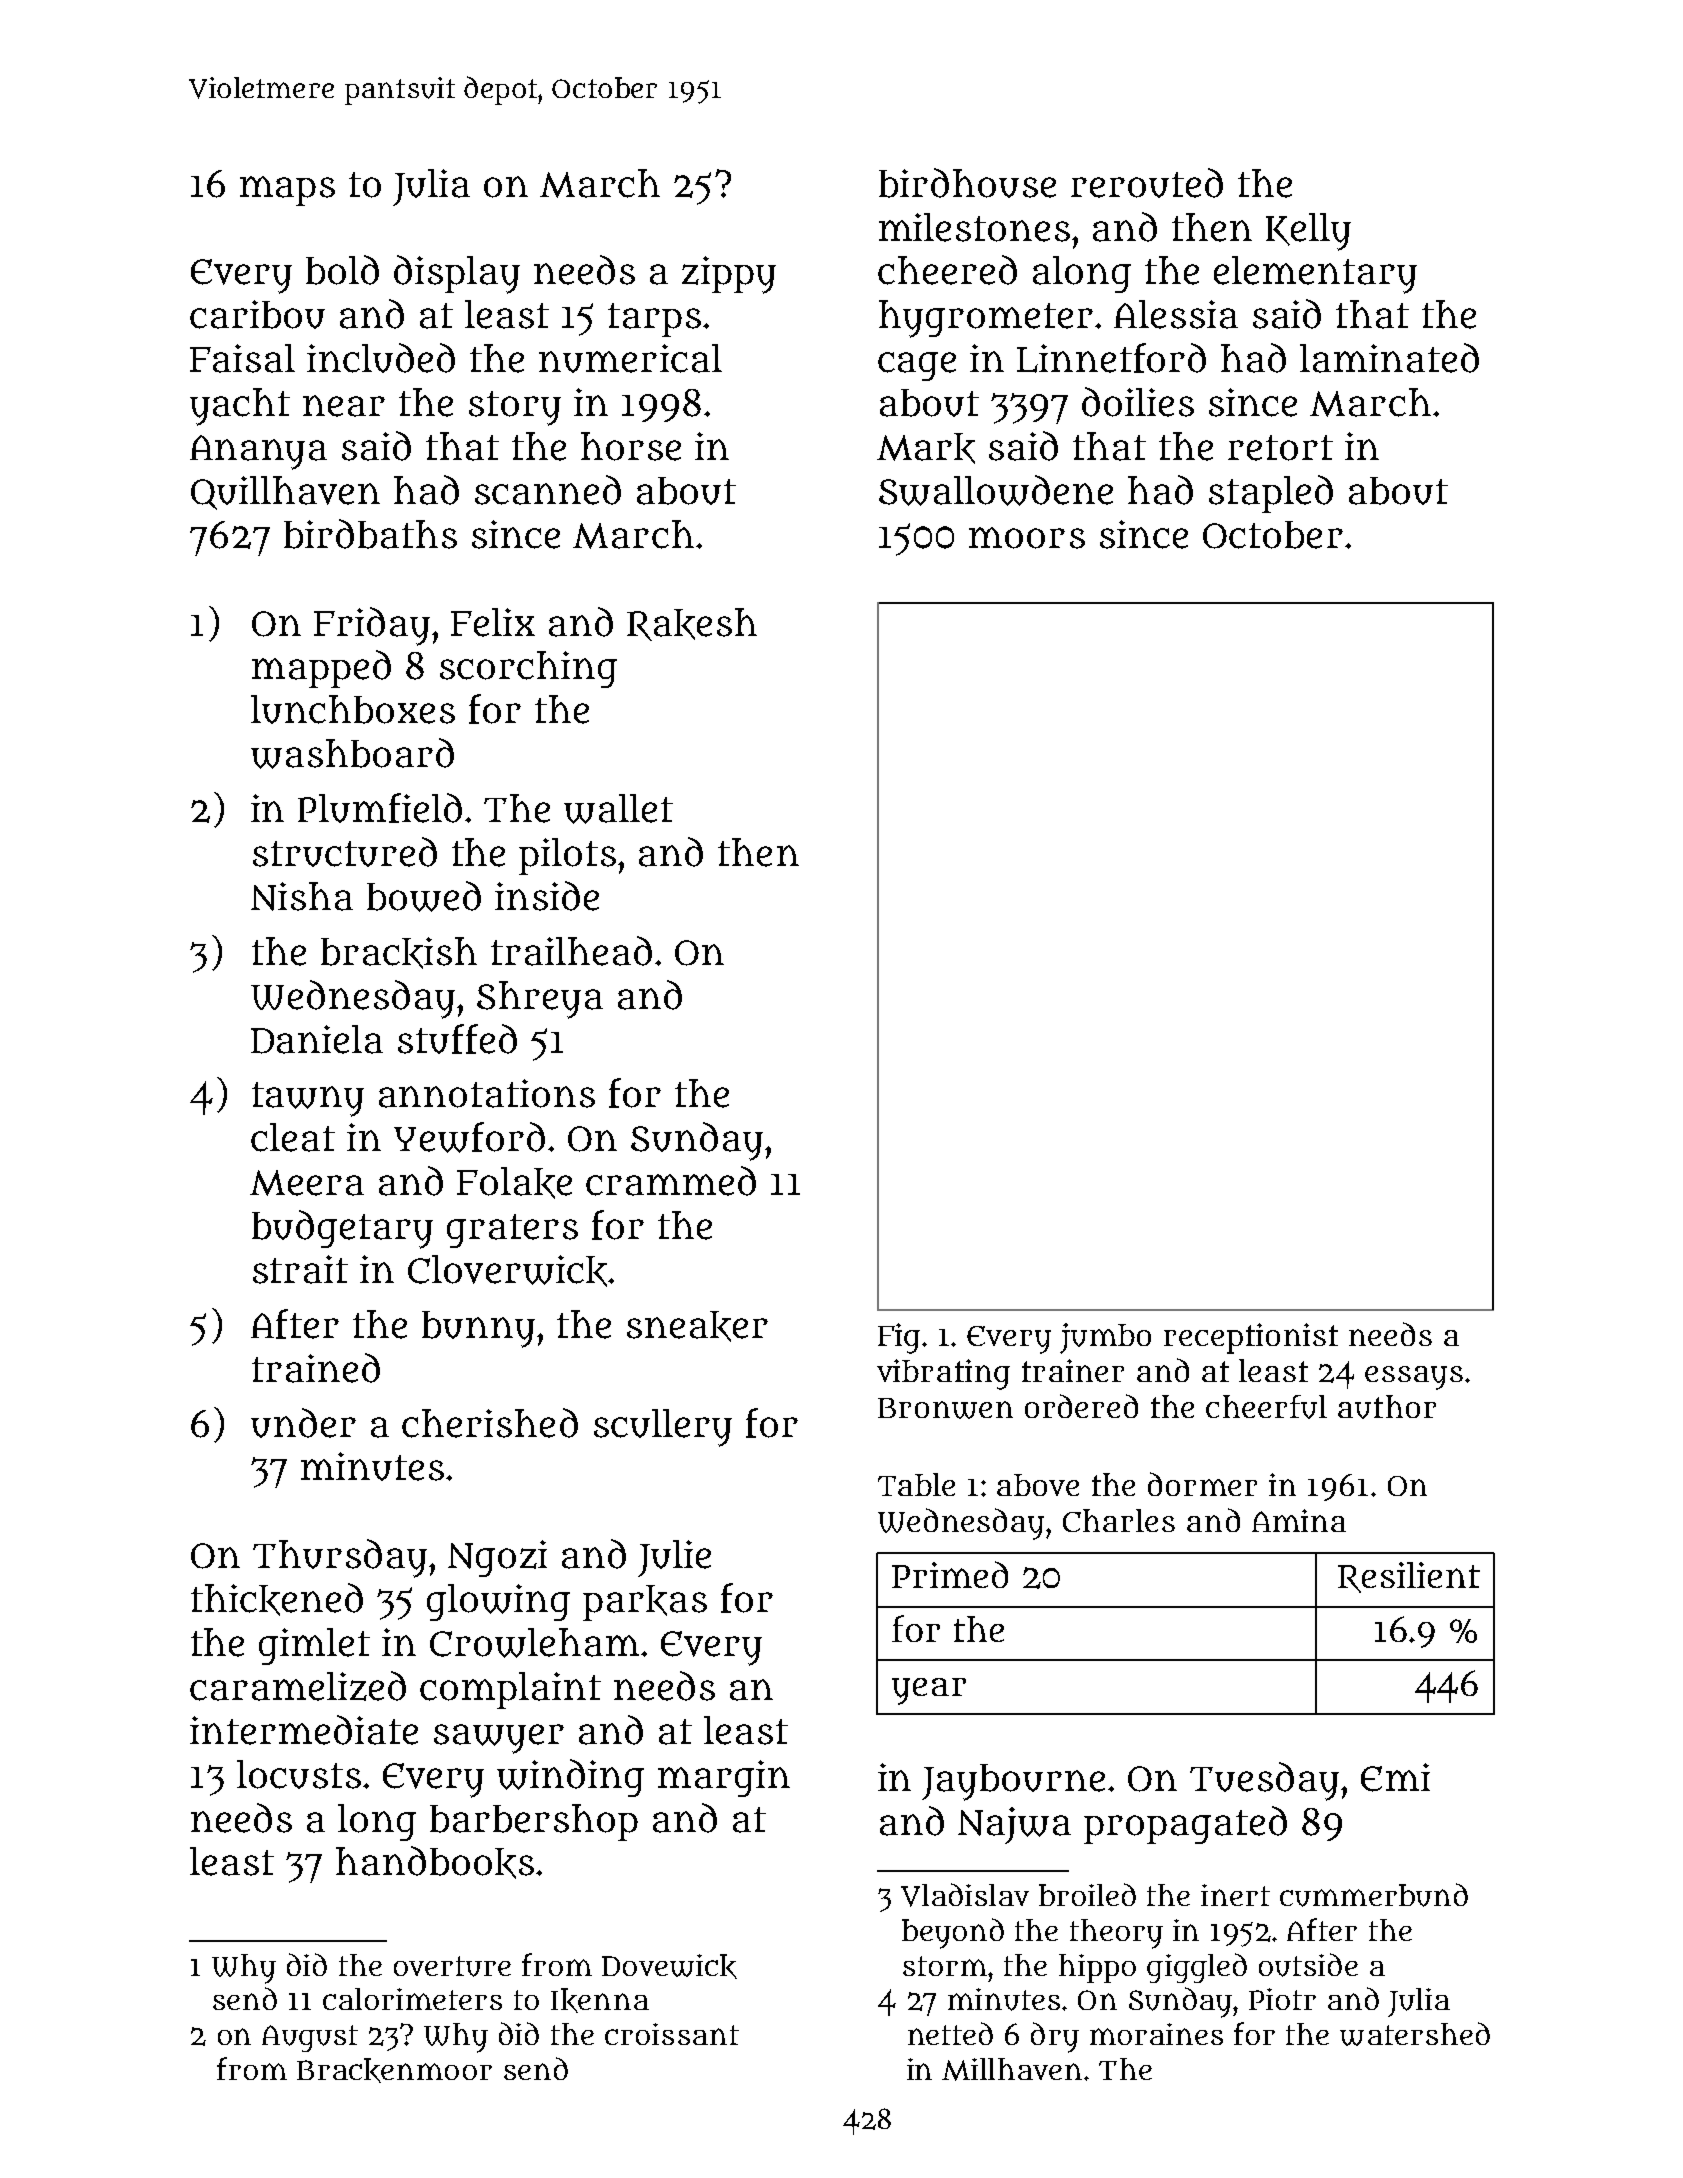 The height and width of the image is (2178, 1683). I want to click on thickened, so click(277, 1599).
